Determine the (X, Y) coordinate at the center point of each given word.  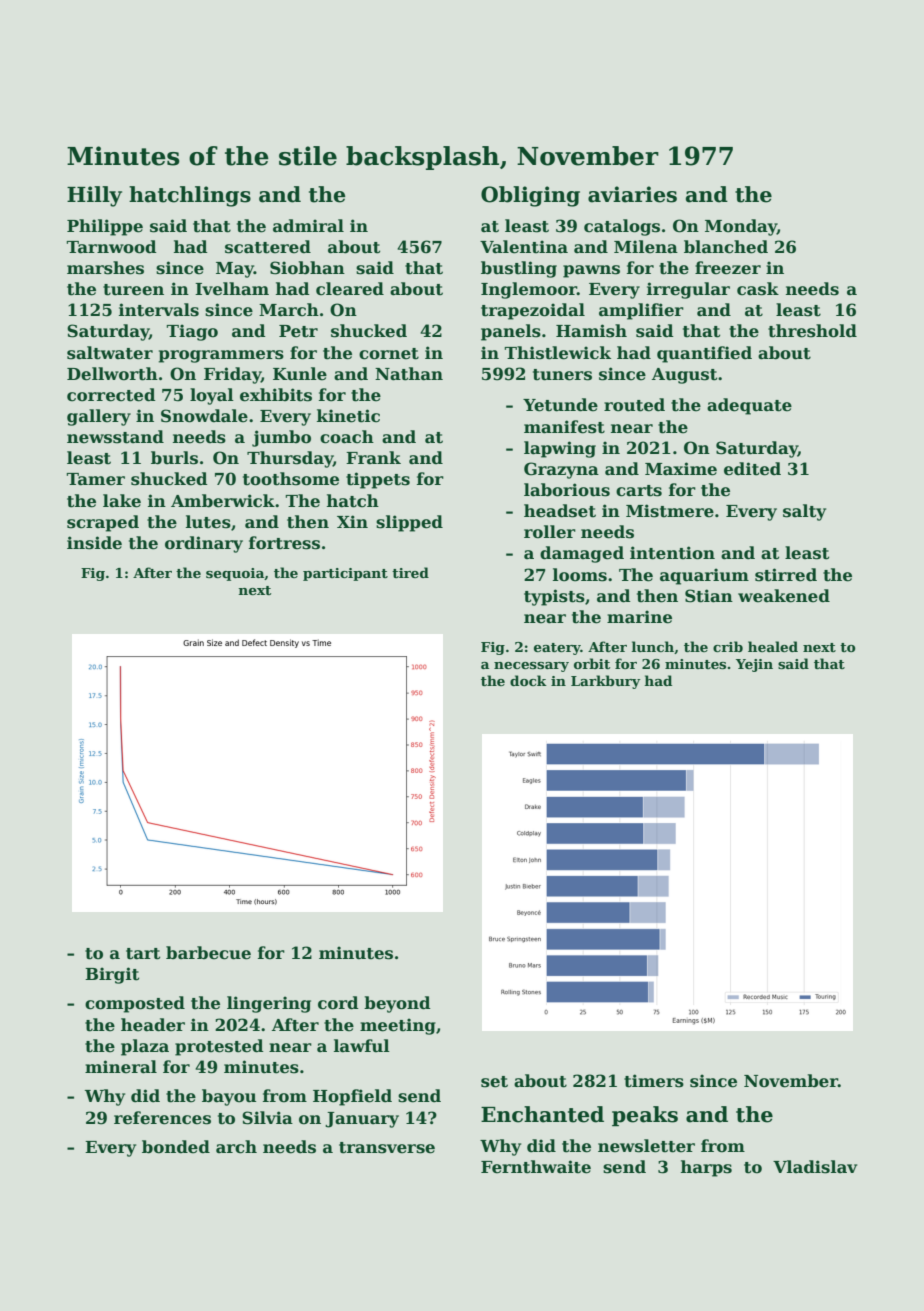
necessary (531, 667)
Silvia (267, 1118)
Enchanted (542, 1114)
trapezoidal (533, 311)
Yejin (754, 665)
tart (143, 954)
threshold (812, 331)
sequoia (235, 574)
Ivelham (232, 289)
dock (528, 680)
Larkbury (605, 682)
